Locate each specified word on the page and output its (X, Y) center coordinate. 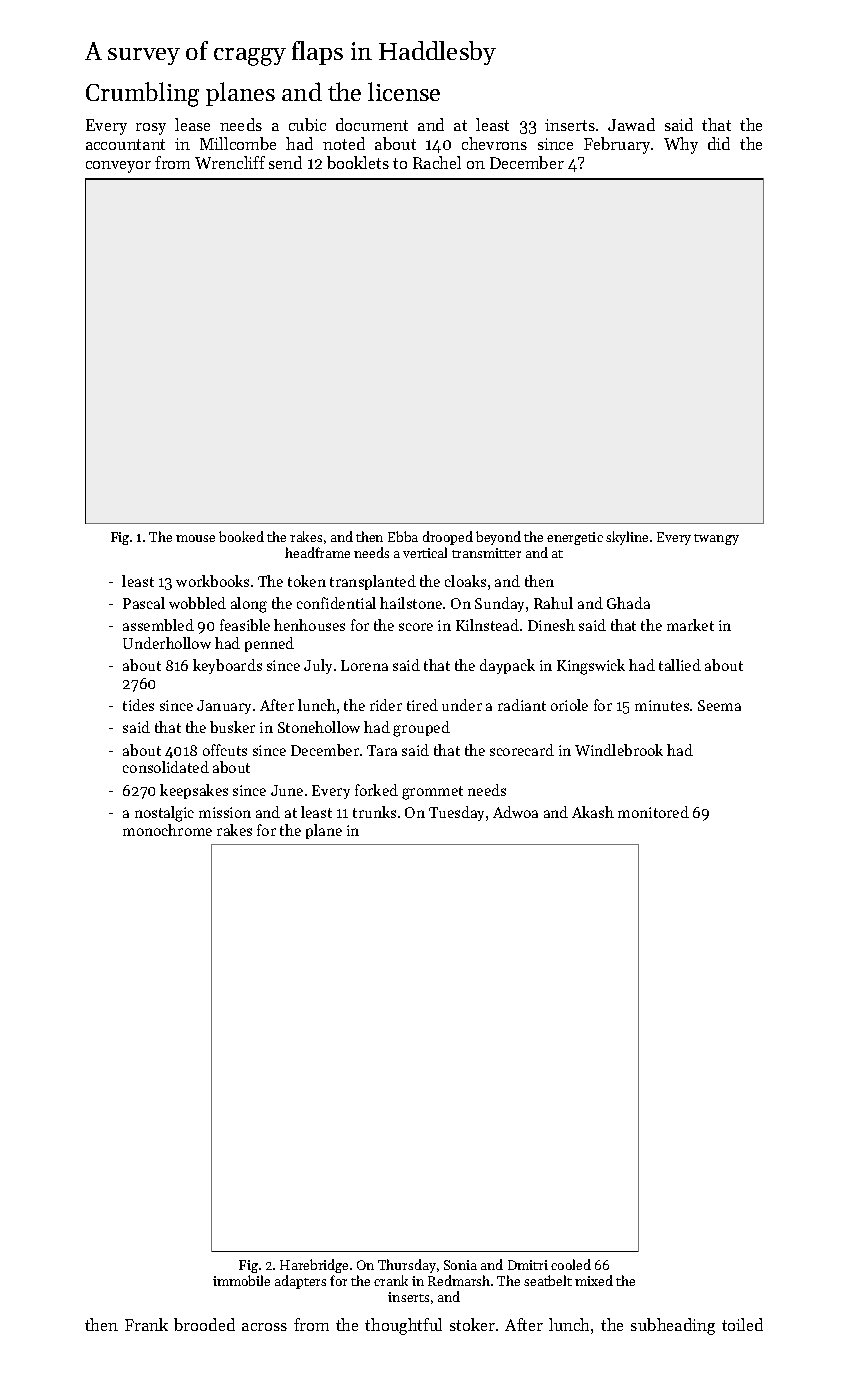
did (719, 143)
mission (225, 812)
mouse (195, 538)
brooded (204, 1324)
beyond (498, 538)
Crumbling (142, 94)
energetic (575, 538)
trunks (374, 812)
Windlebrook (619, 750)
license (404, 91)
